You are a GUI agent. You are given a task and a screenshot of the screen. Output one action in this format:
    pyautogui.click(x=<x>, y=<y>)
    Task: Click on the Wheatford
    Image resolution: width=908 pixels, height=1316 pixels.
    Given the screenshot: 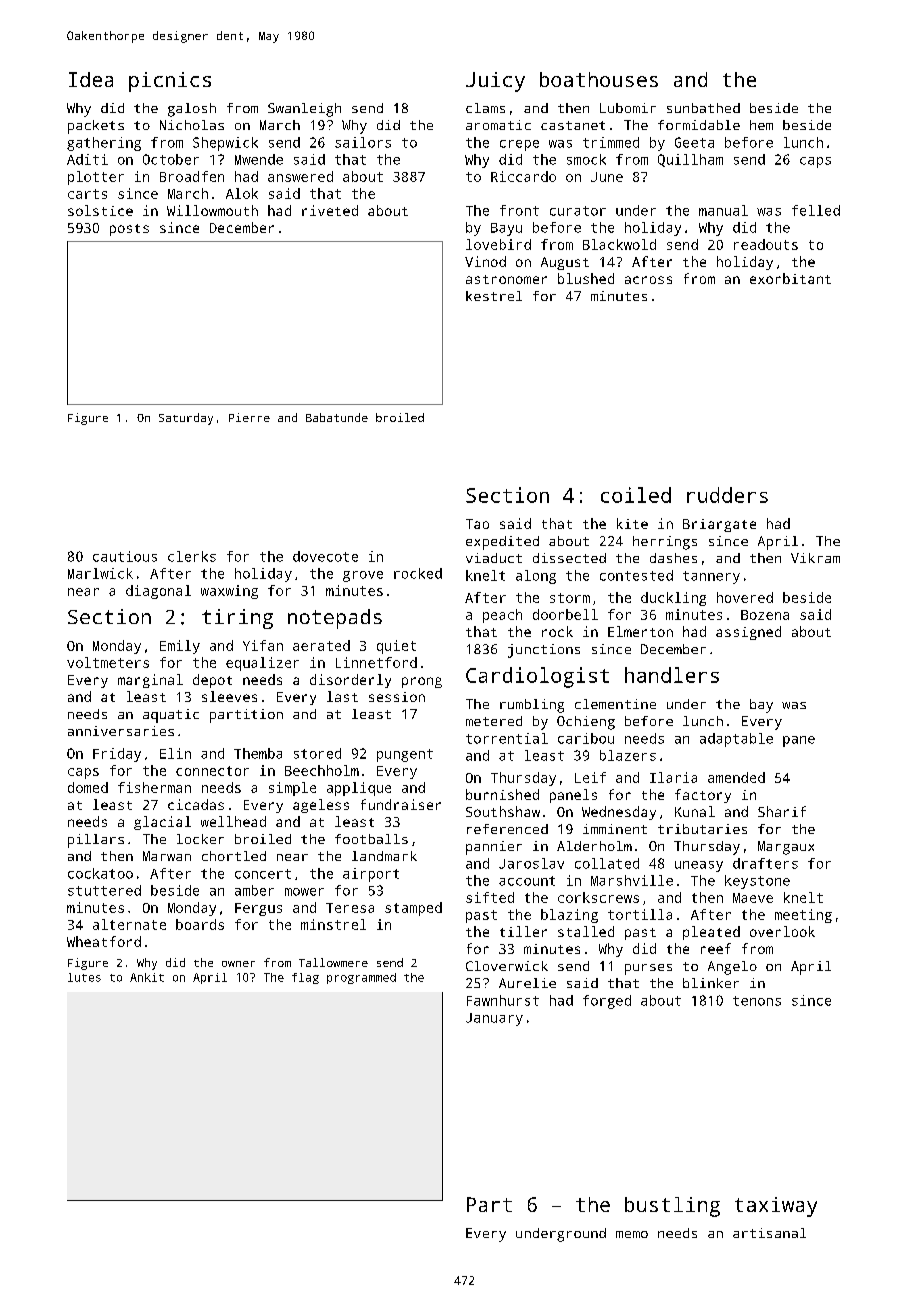 What is the action you would take?
    pyautogui.click(x=104, y=941)
